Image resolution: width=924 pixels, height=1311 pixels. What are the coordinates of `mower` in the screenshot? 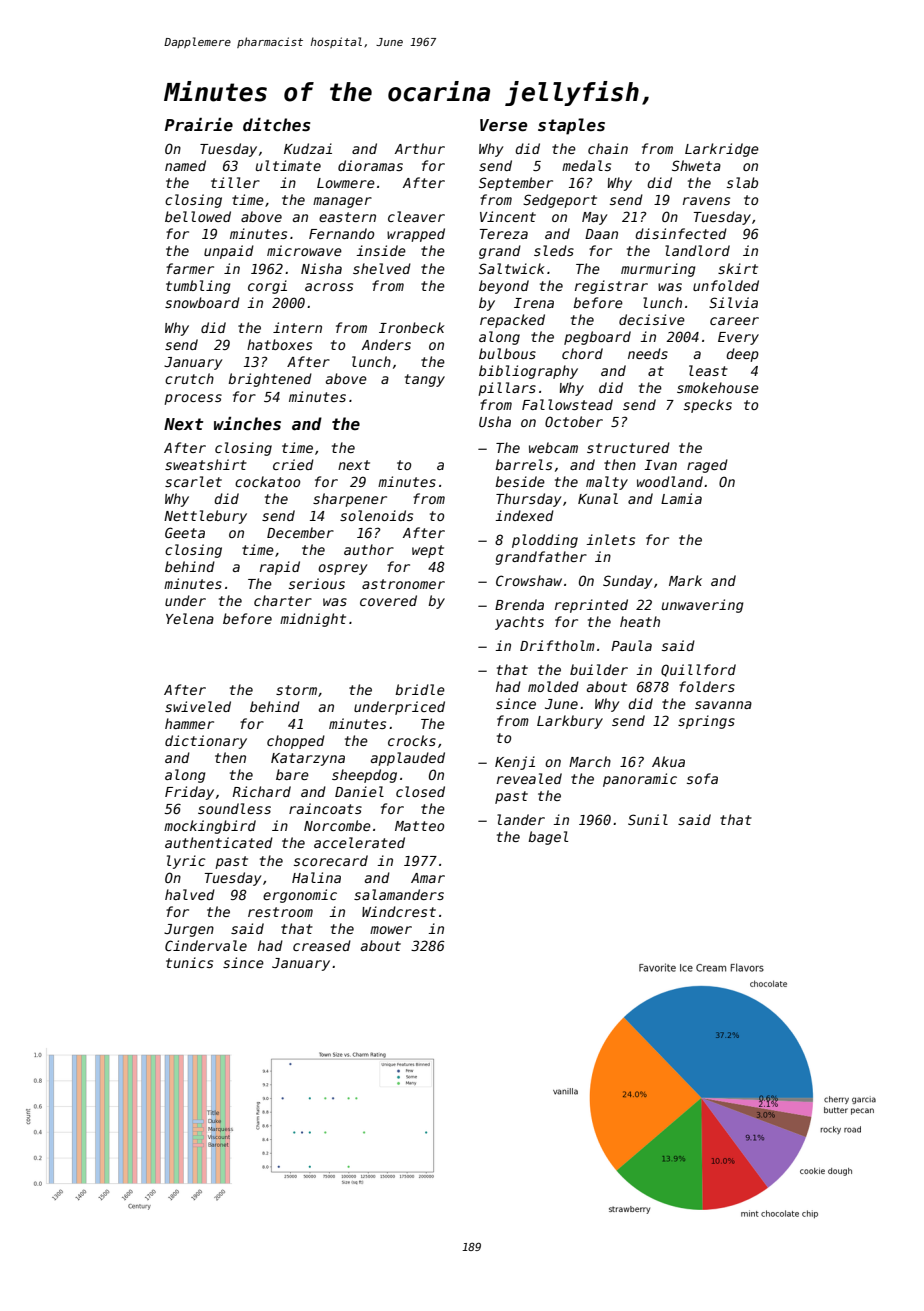 It's located at (391, 930).
